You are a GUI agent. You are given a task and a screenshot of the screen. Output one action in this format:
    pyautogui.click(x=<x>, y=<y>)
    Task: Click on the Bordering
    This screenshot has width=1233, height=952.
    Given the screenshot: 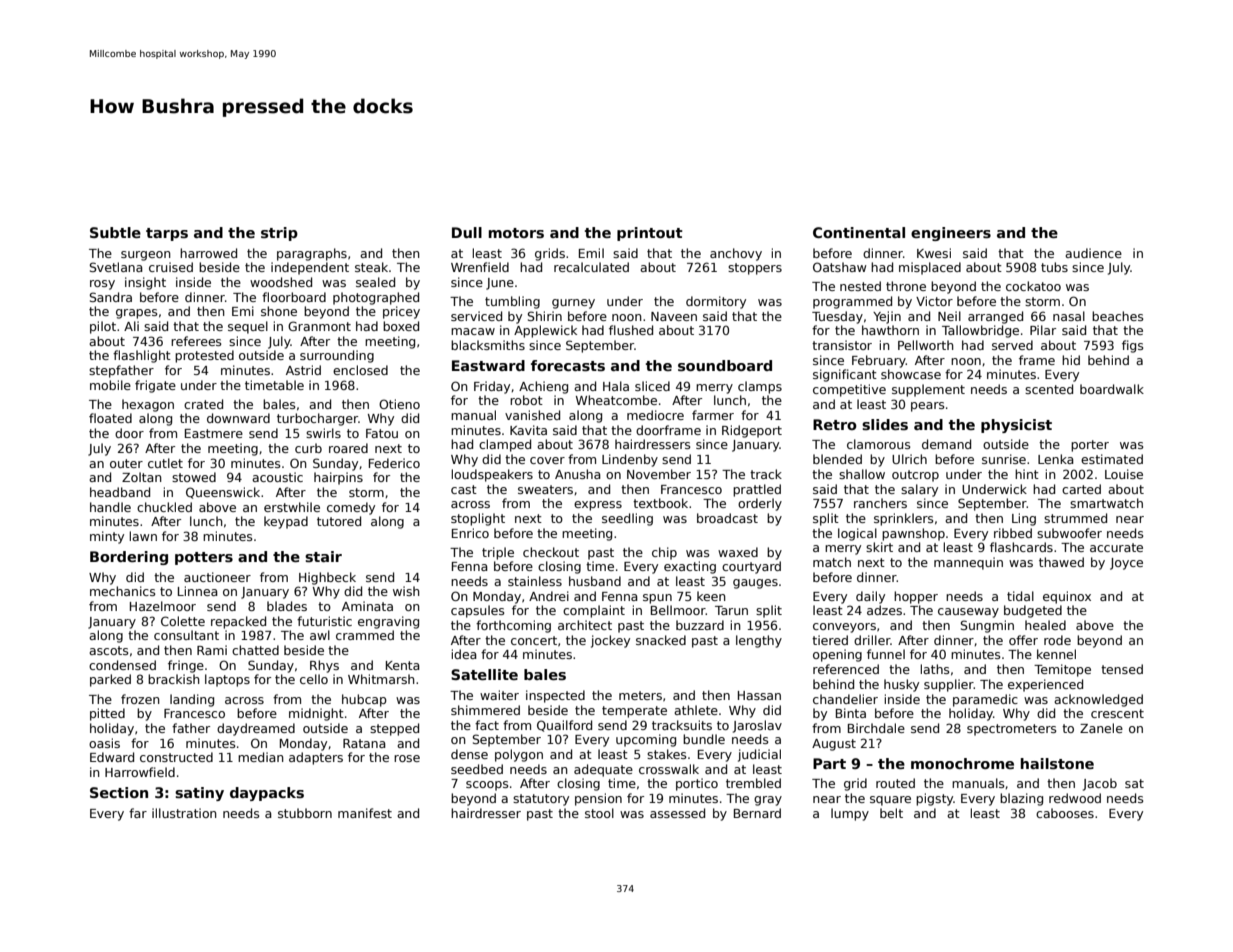 What is the action you would take?
    pyautogui.click(x=129, y=558)
